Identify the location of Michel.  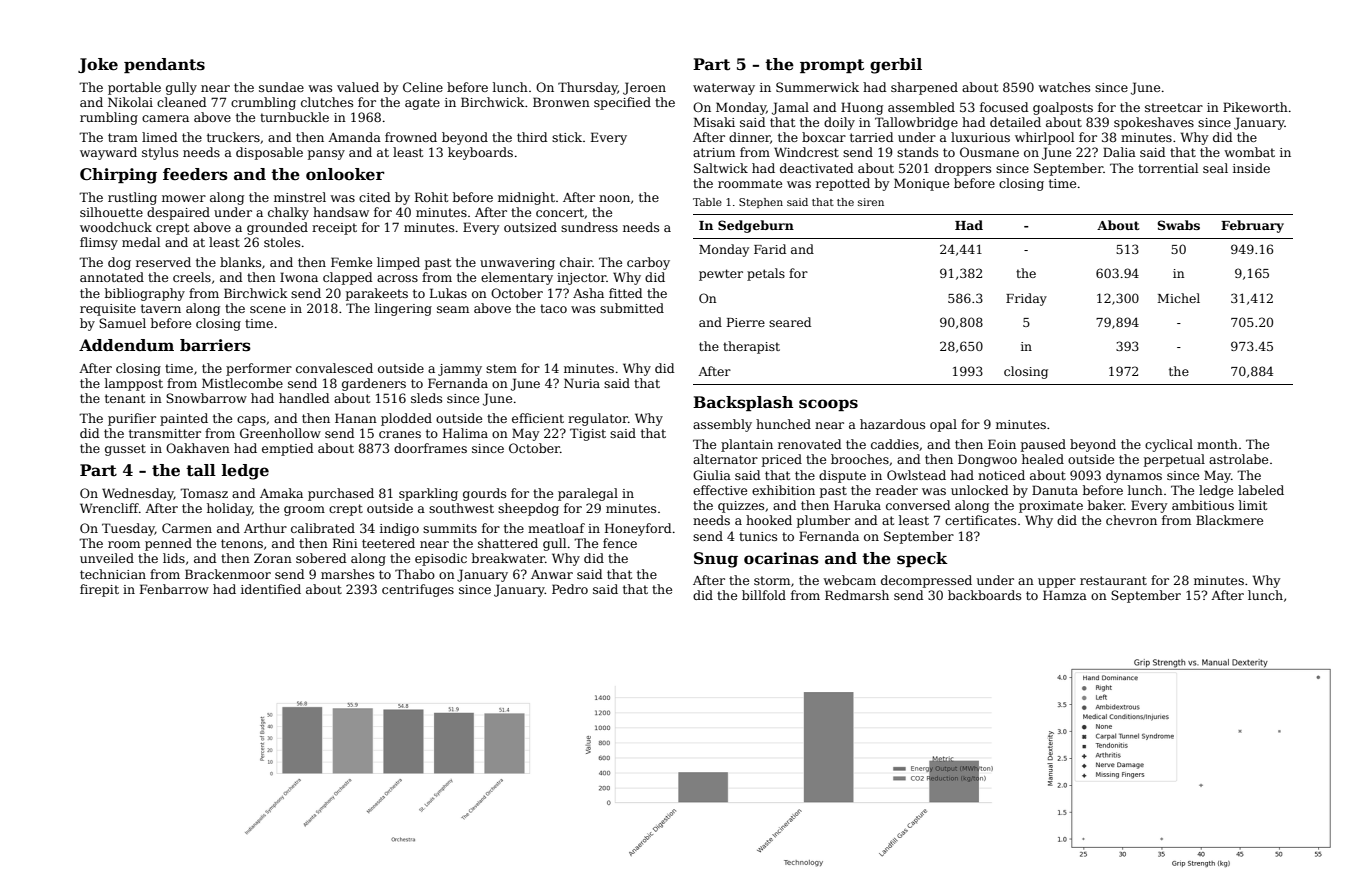
(1179, 298).
